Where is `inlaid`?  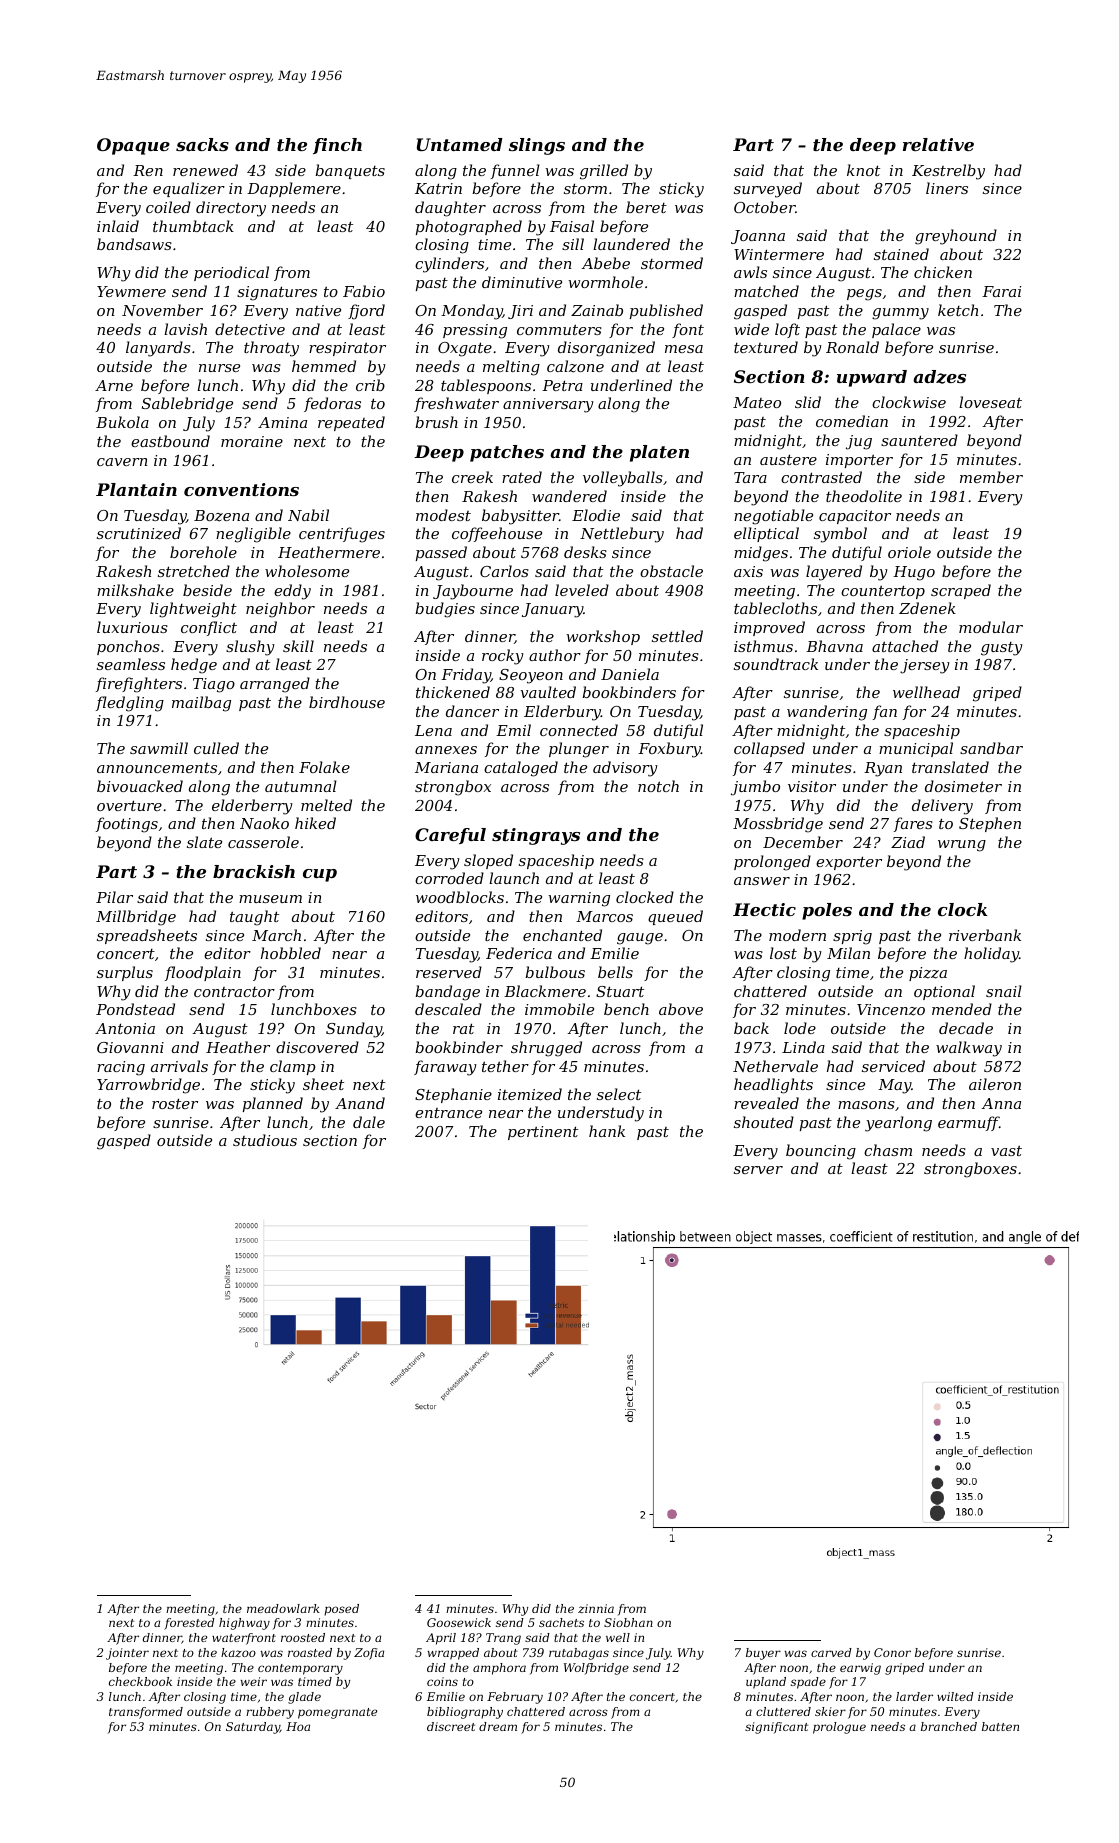 inlaid is located at coordinates (118, 226).
